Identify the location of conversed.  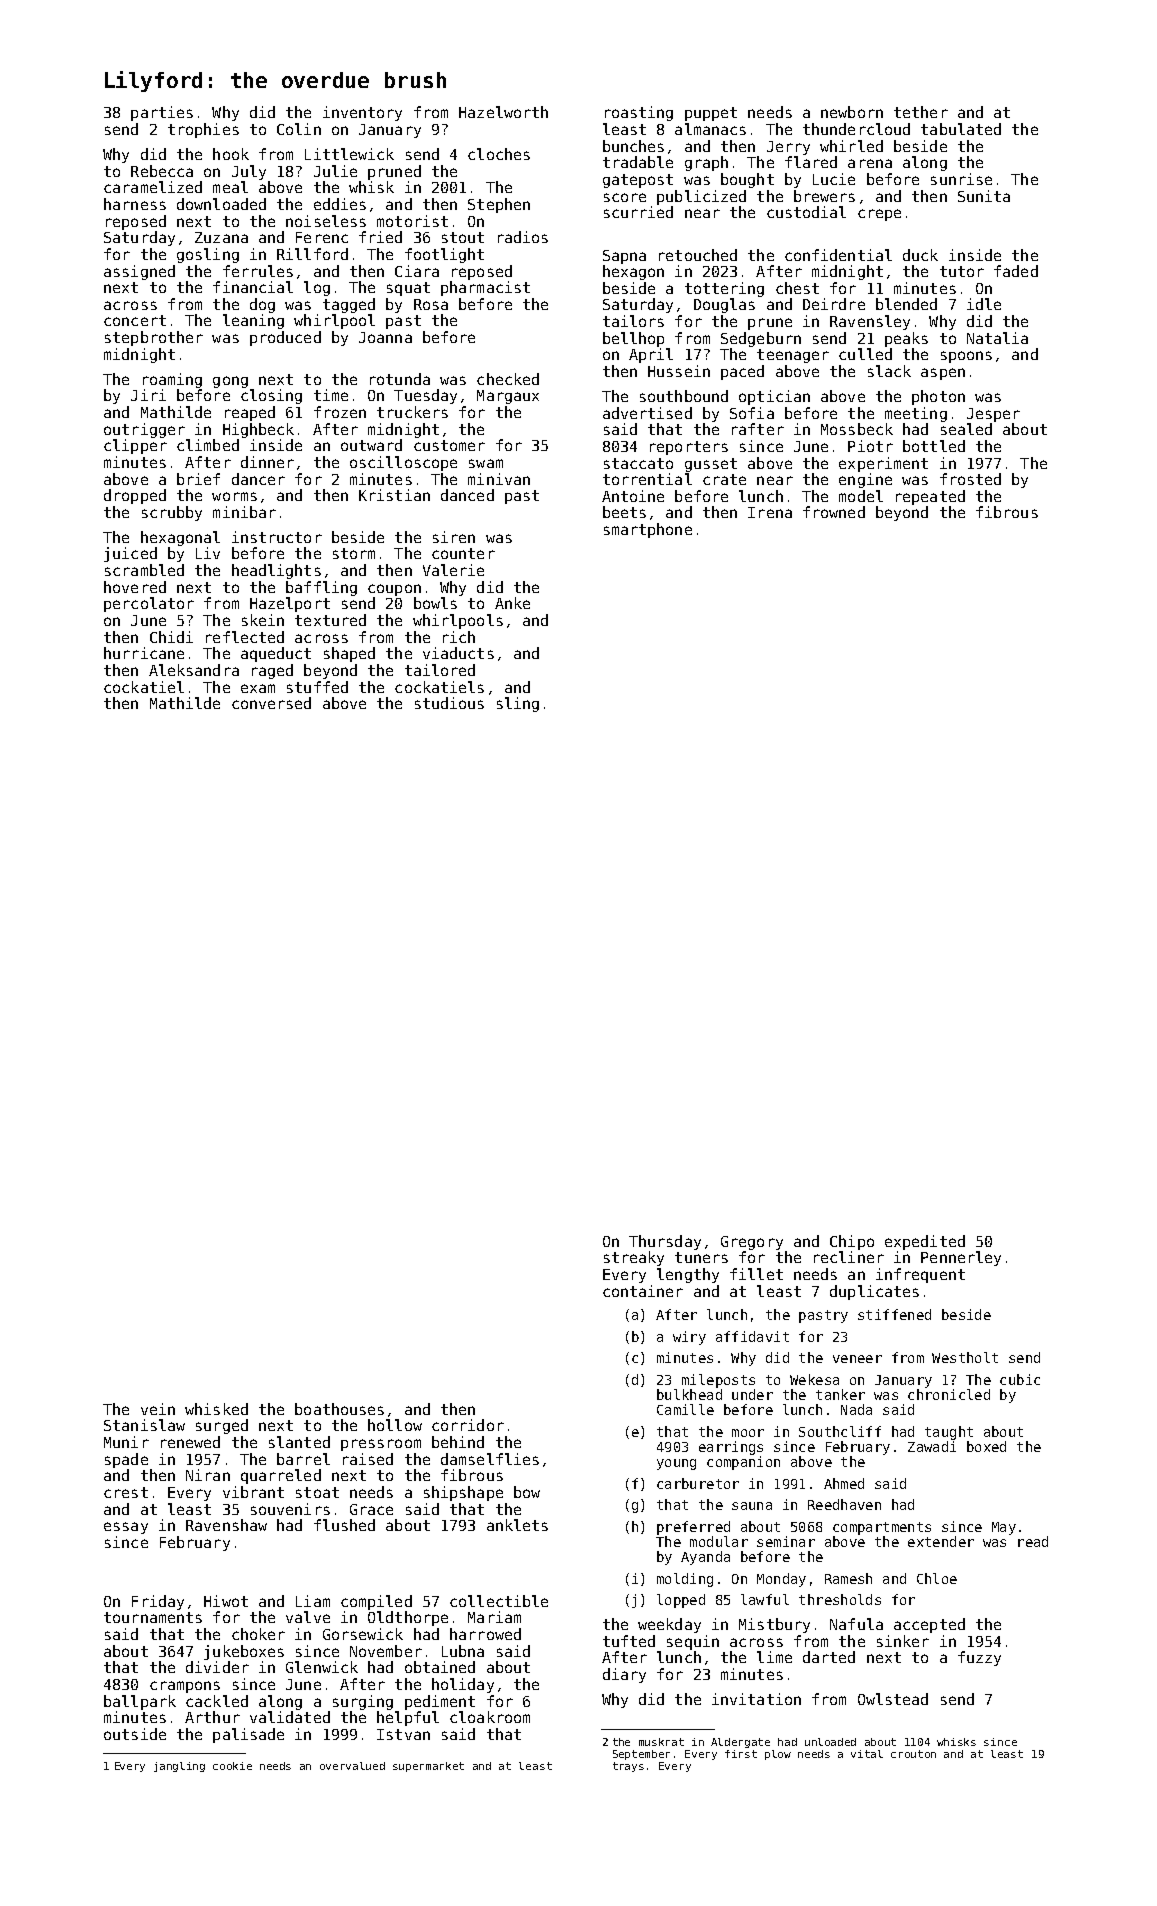
(271, 703).
